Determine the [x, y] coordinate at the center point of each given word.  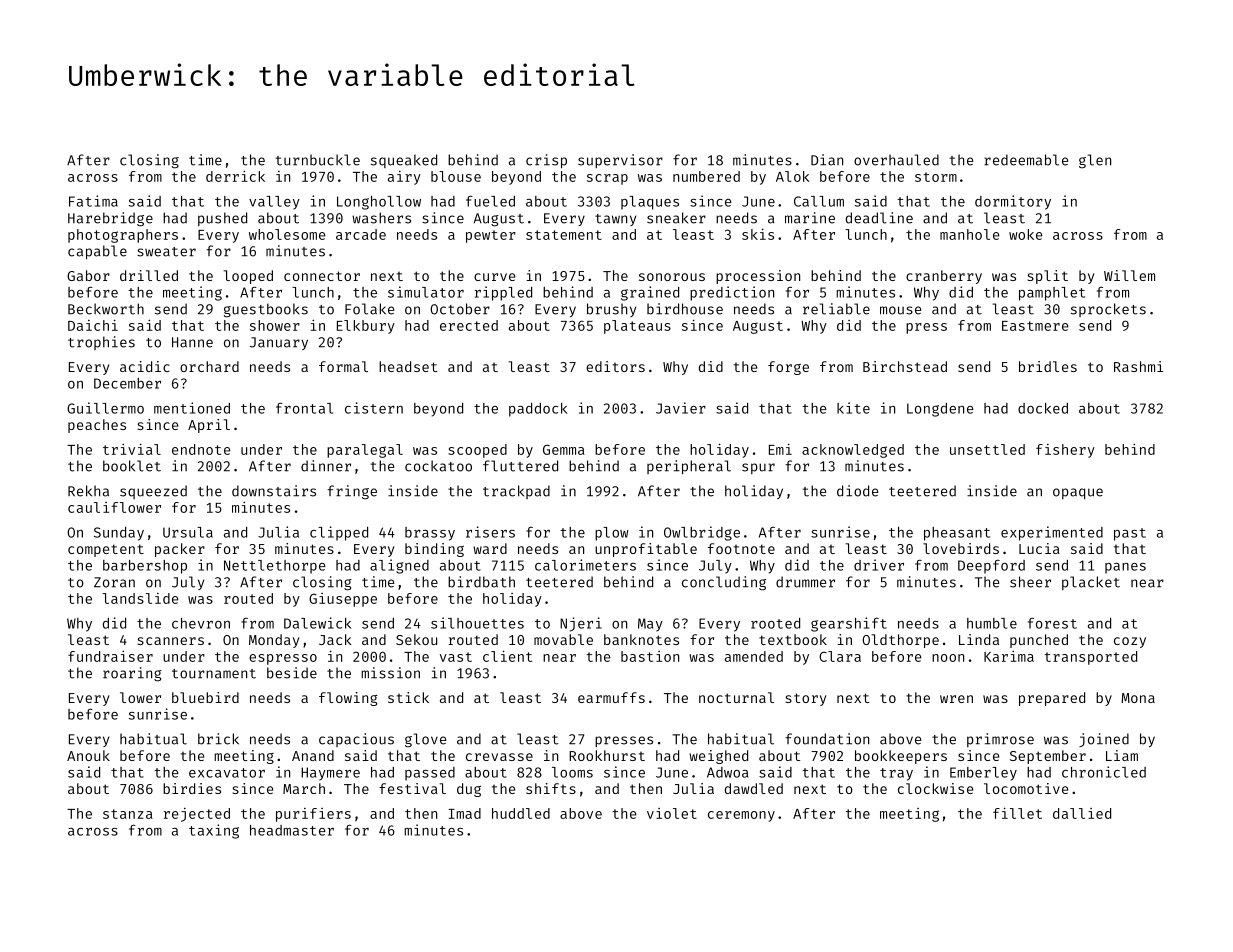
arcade [361, 234]
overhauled [896, 160]
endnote [201, 449]
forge [788, 368]
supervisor [620, 161]
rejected [197, 815]
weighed [718, 757]
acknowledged [853, 451]
